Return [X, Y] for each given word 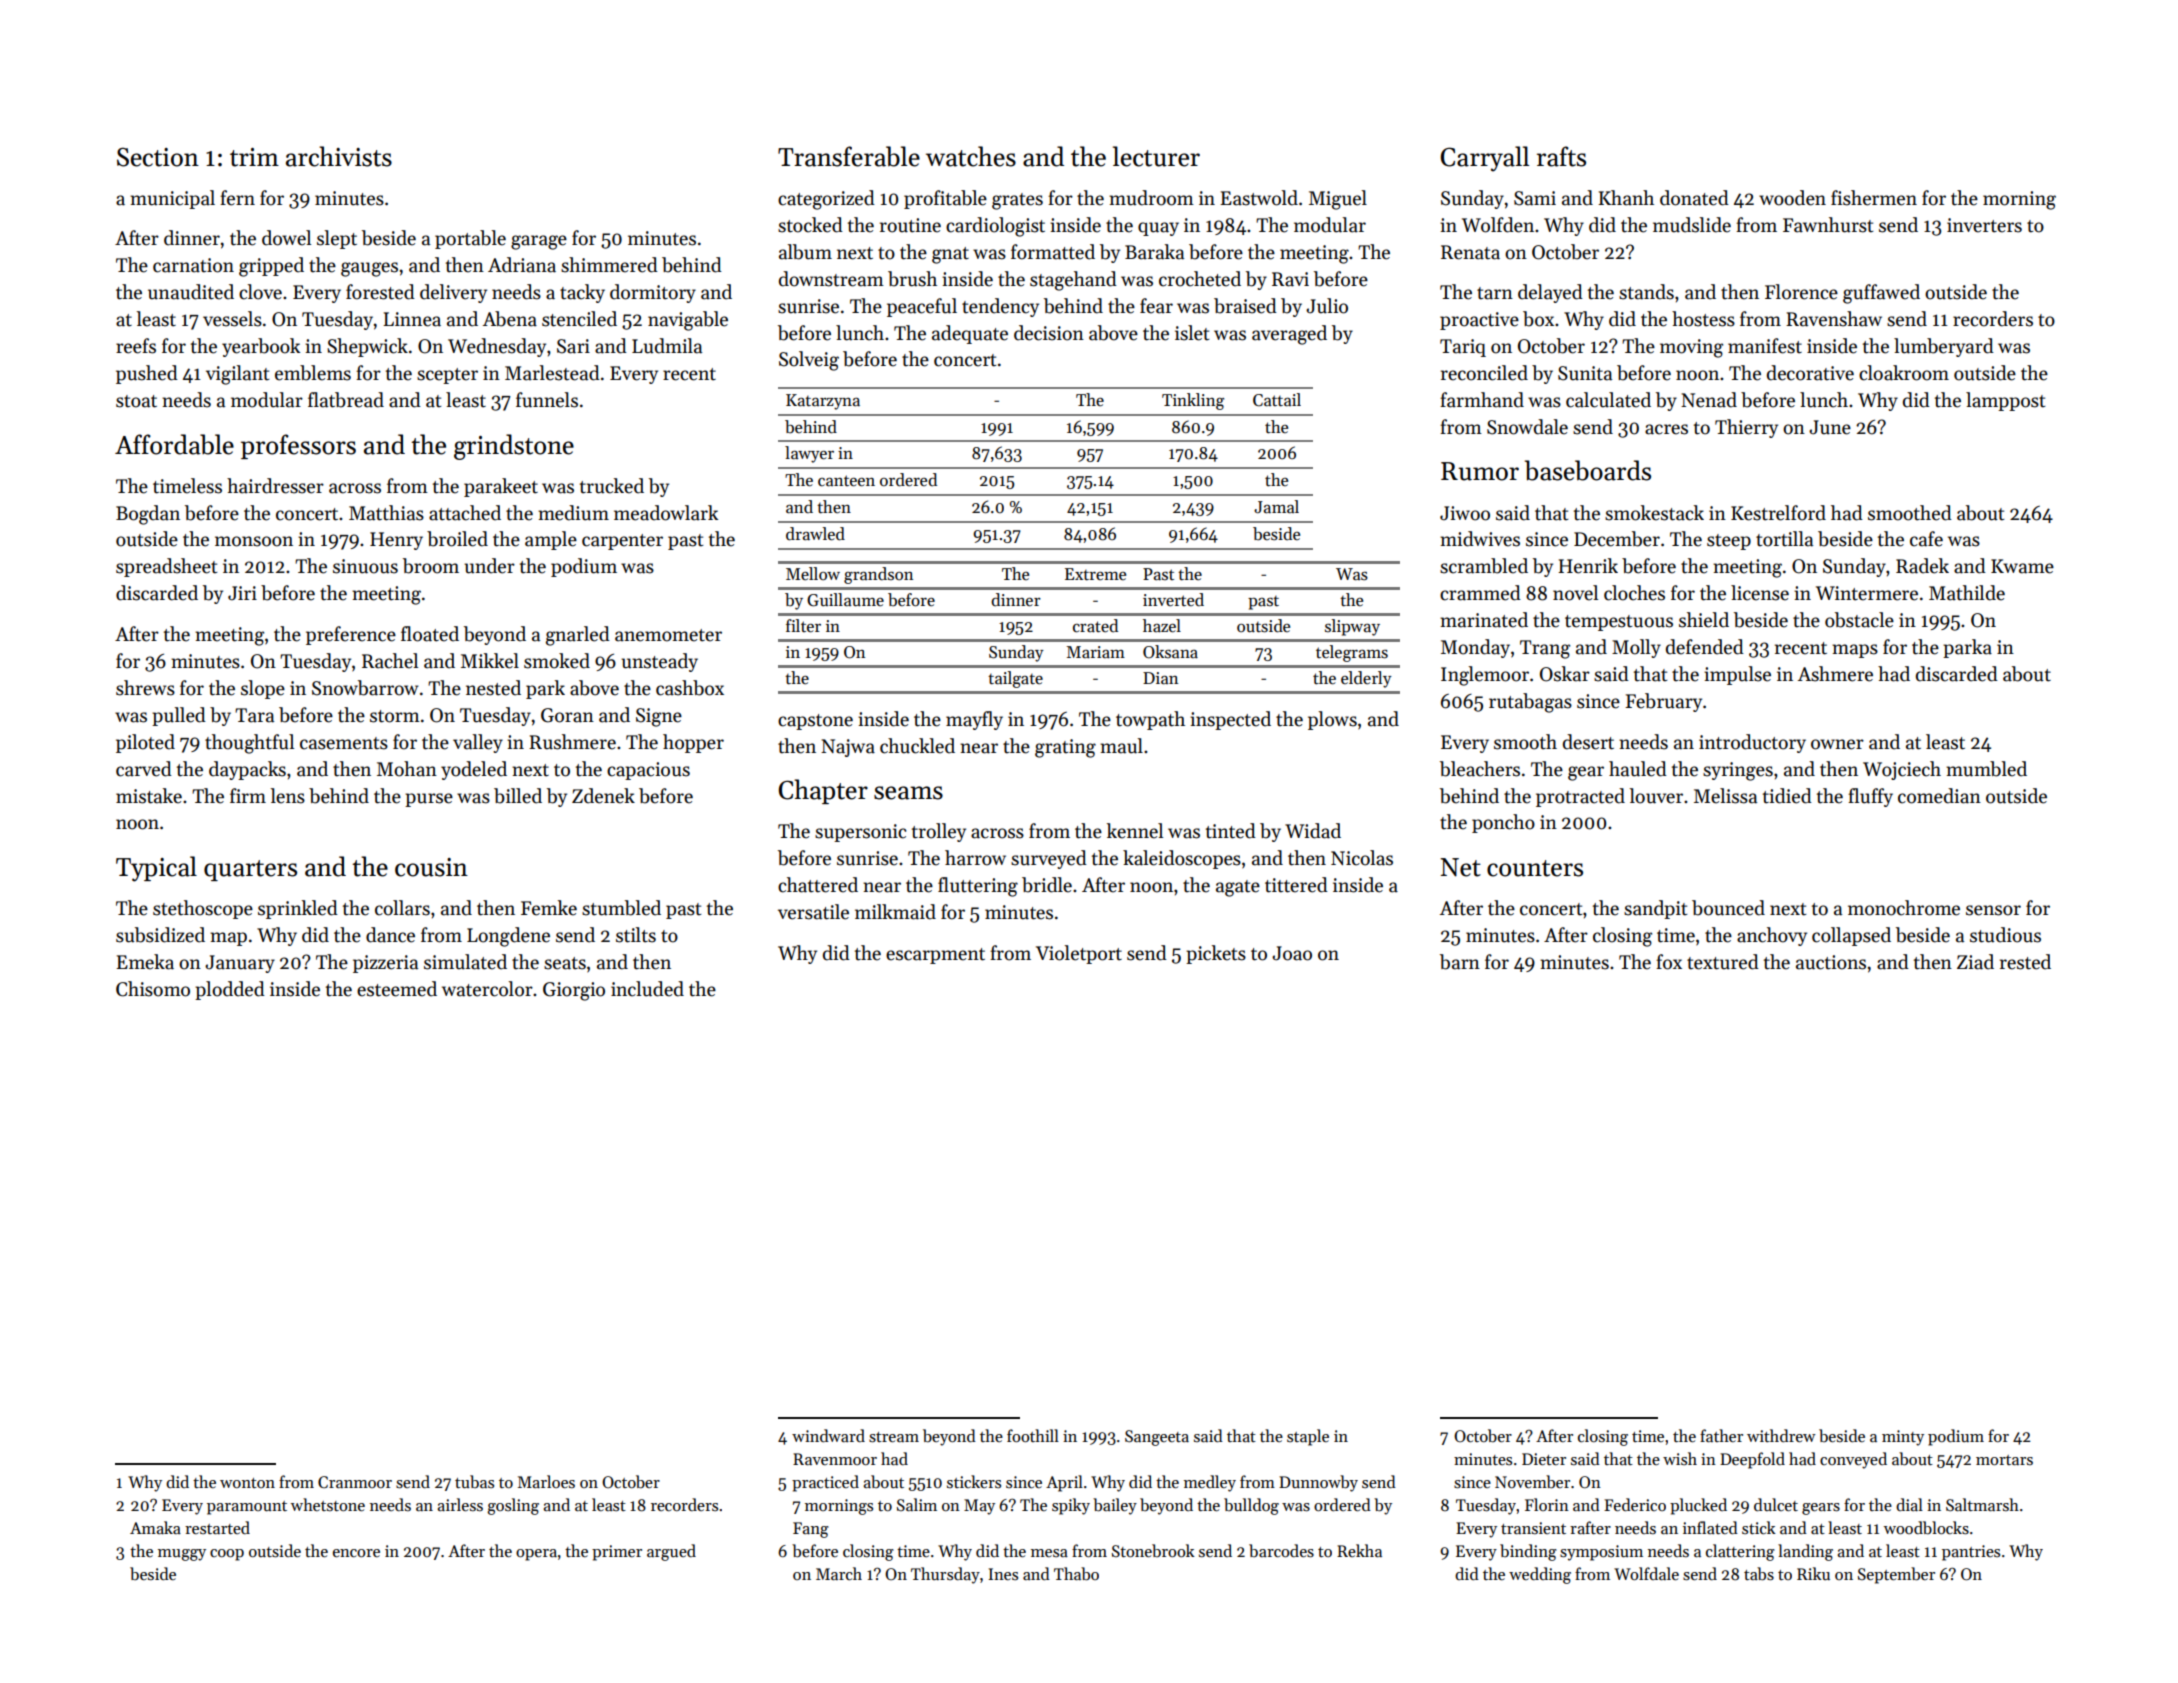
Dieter [1544, 1459]
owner [1837, 744]
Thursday [945, 1575]
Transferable [849, 156]
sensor [1993, 910]
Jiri [242, 593]
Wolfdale [1646, 1573]
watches [971, 156]
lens [288, 796]
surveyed [1049, 859]
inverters [1984, 225]
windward [828, 1435]
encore [356, 1553]
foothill [1033, 1435]
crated [1095, 626]
